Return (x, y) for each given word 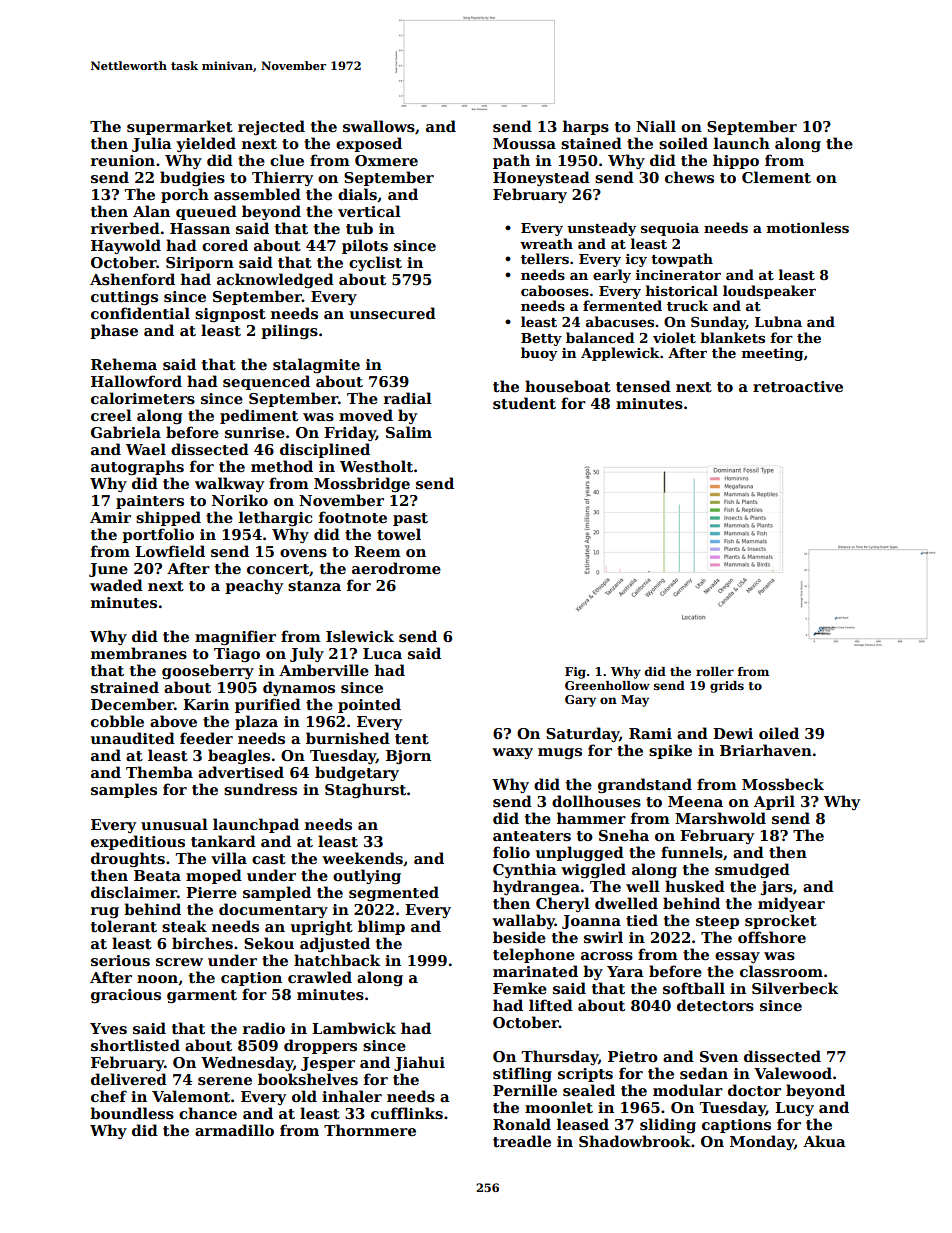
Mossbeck (783, 784)
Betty (541, 339)
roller (715, 671)
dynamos (299, 688)
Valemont (191, 1096)
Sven (719, 1056)
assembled (257, 194)
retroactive (798, 386)
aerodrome (396, 568)
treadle (522, 1141)
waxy (512, 753)
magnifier (235, 637)
